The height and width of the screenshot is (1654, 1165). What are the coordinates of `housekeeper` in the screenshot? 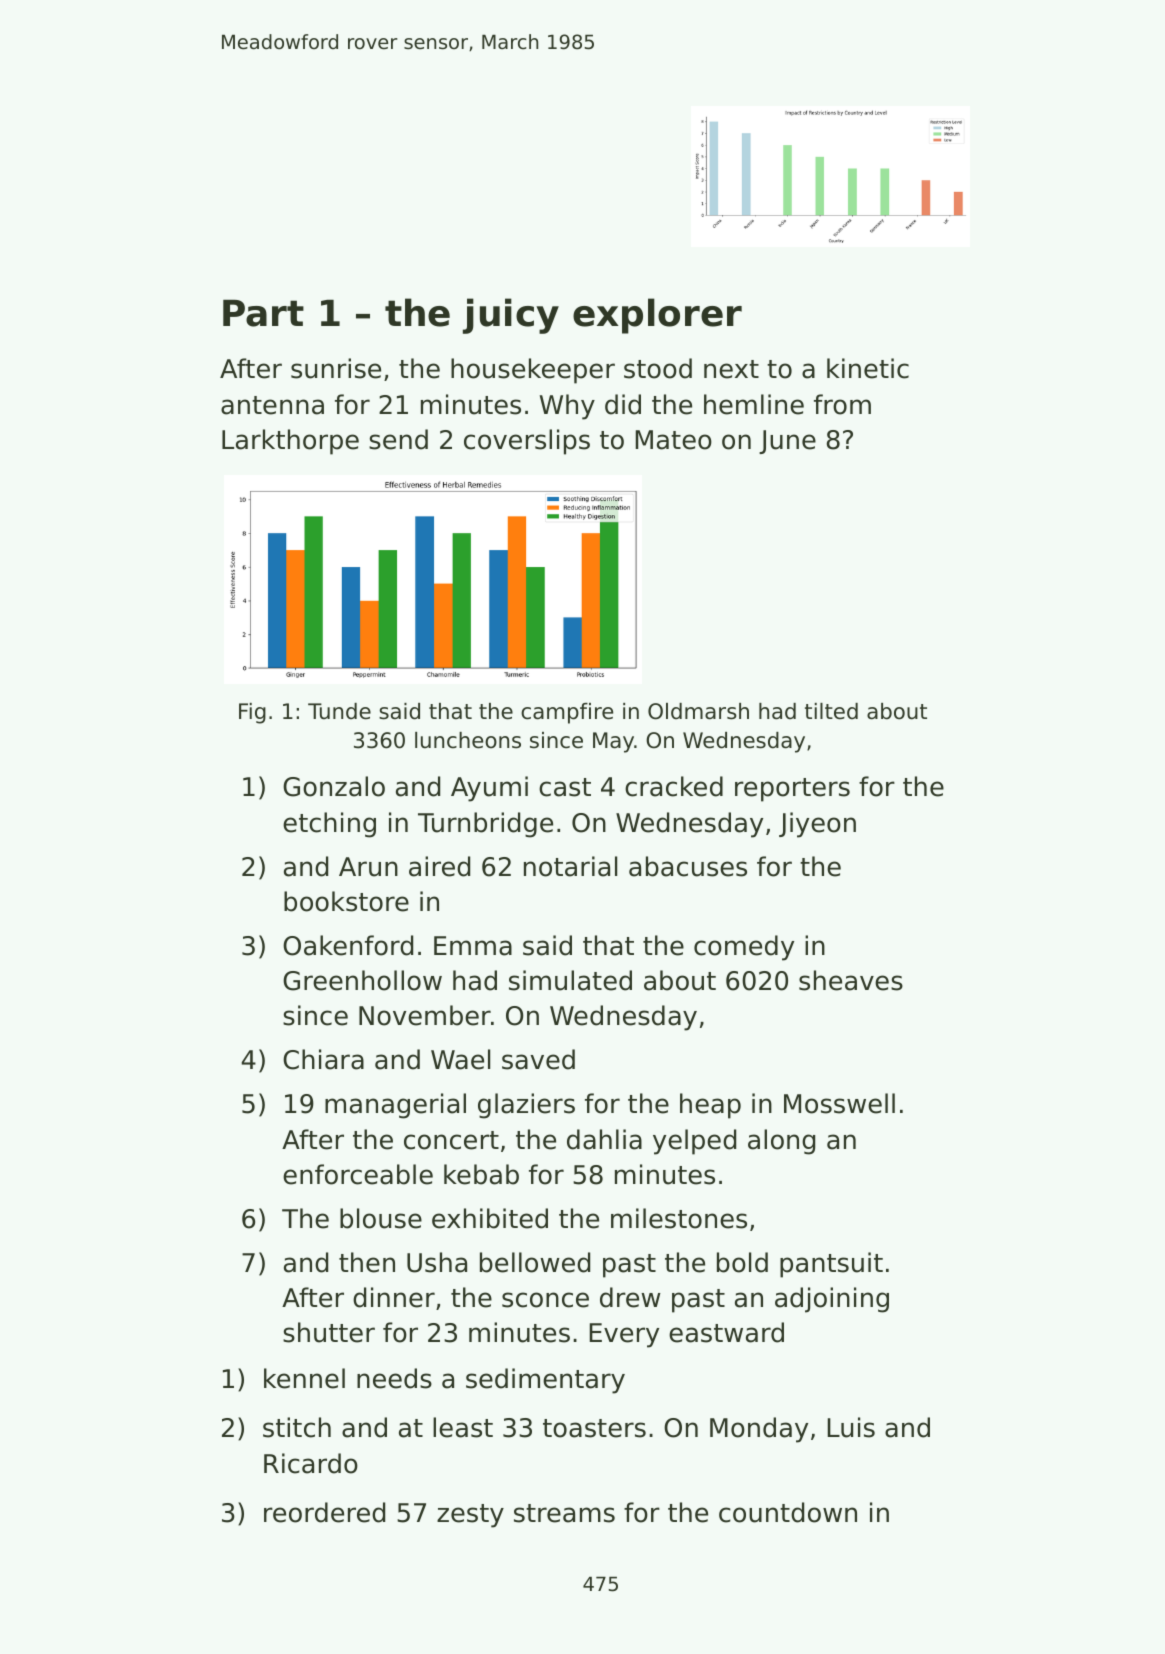 It's located at (533, 371).
